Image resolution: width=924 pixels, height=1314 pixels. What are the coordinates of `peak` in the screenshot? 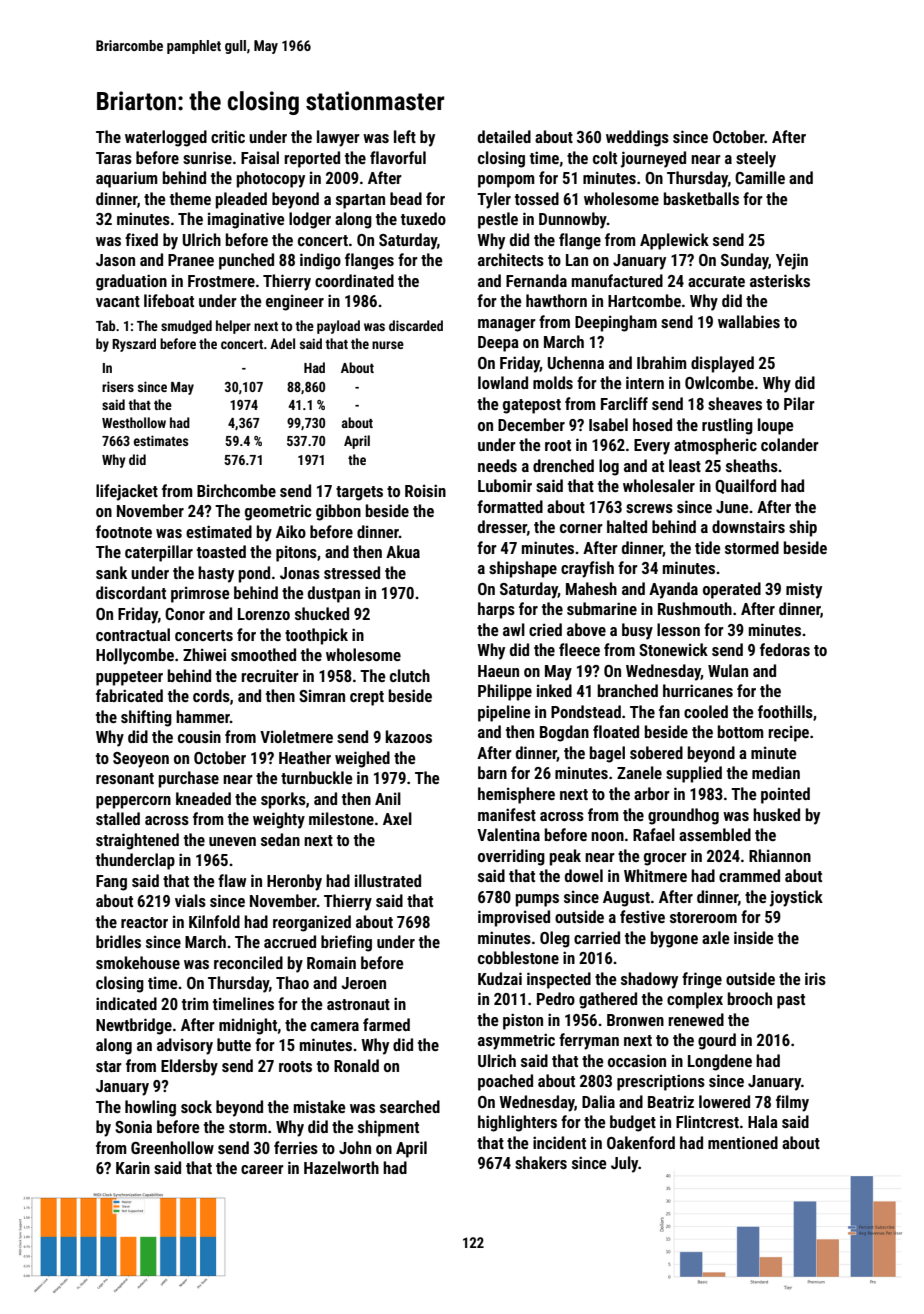 It's located at (565, 857).
